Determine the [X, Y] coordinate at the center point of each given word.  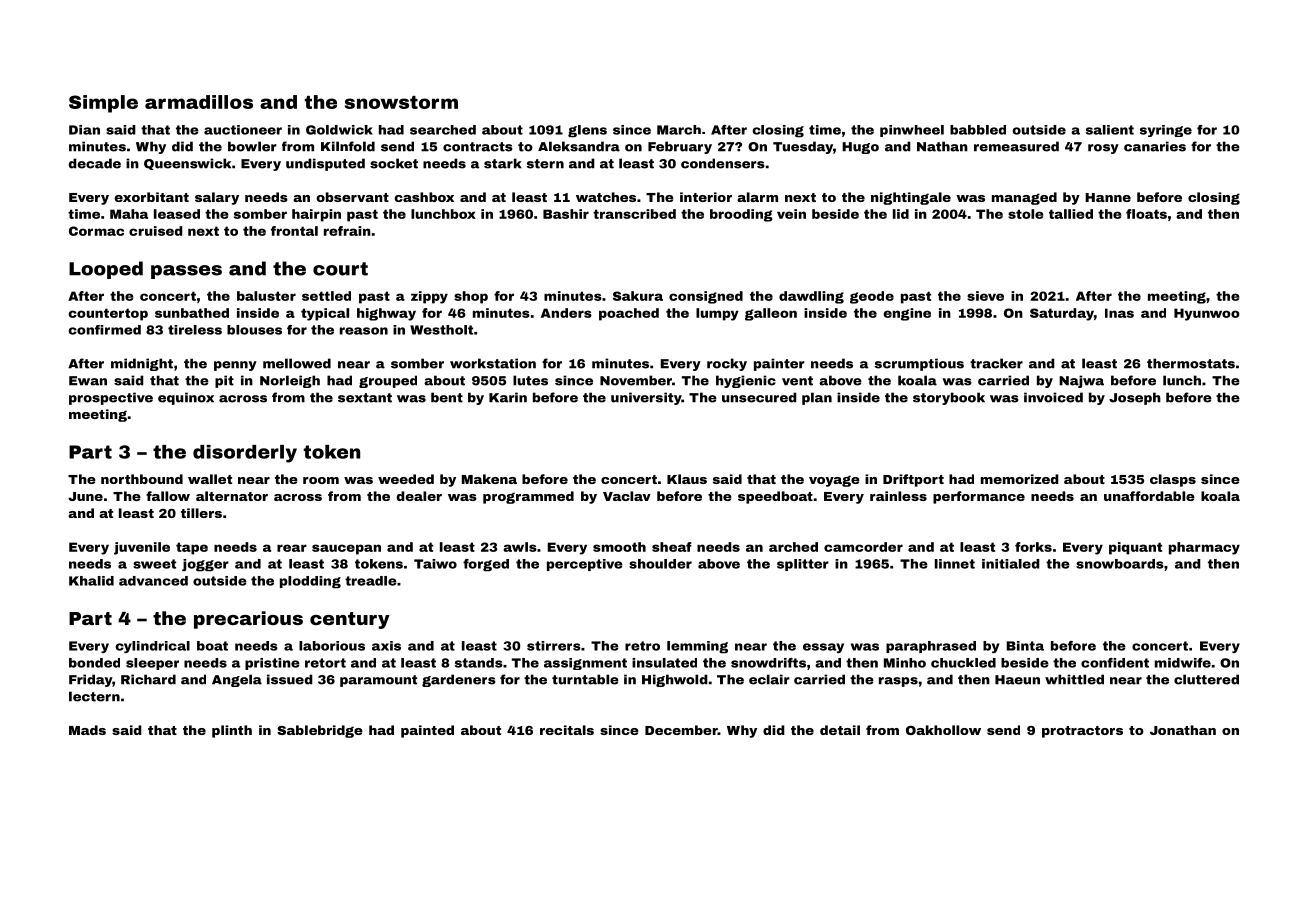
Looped [106, 270]
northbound [142, 479]
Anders [566, 313]
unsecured [759, 397]
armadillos [199, 102]
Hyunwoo [1207, 314]
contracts [478, 147]
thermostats [1191, 363]
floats [1146, 214]
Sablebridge [320, 731]
